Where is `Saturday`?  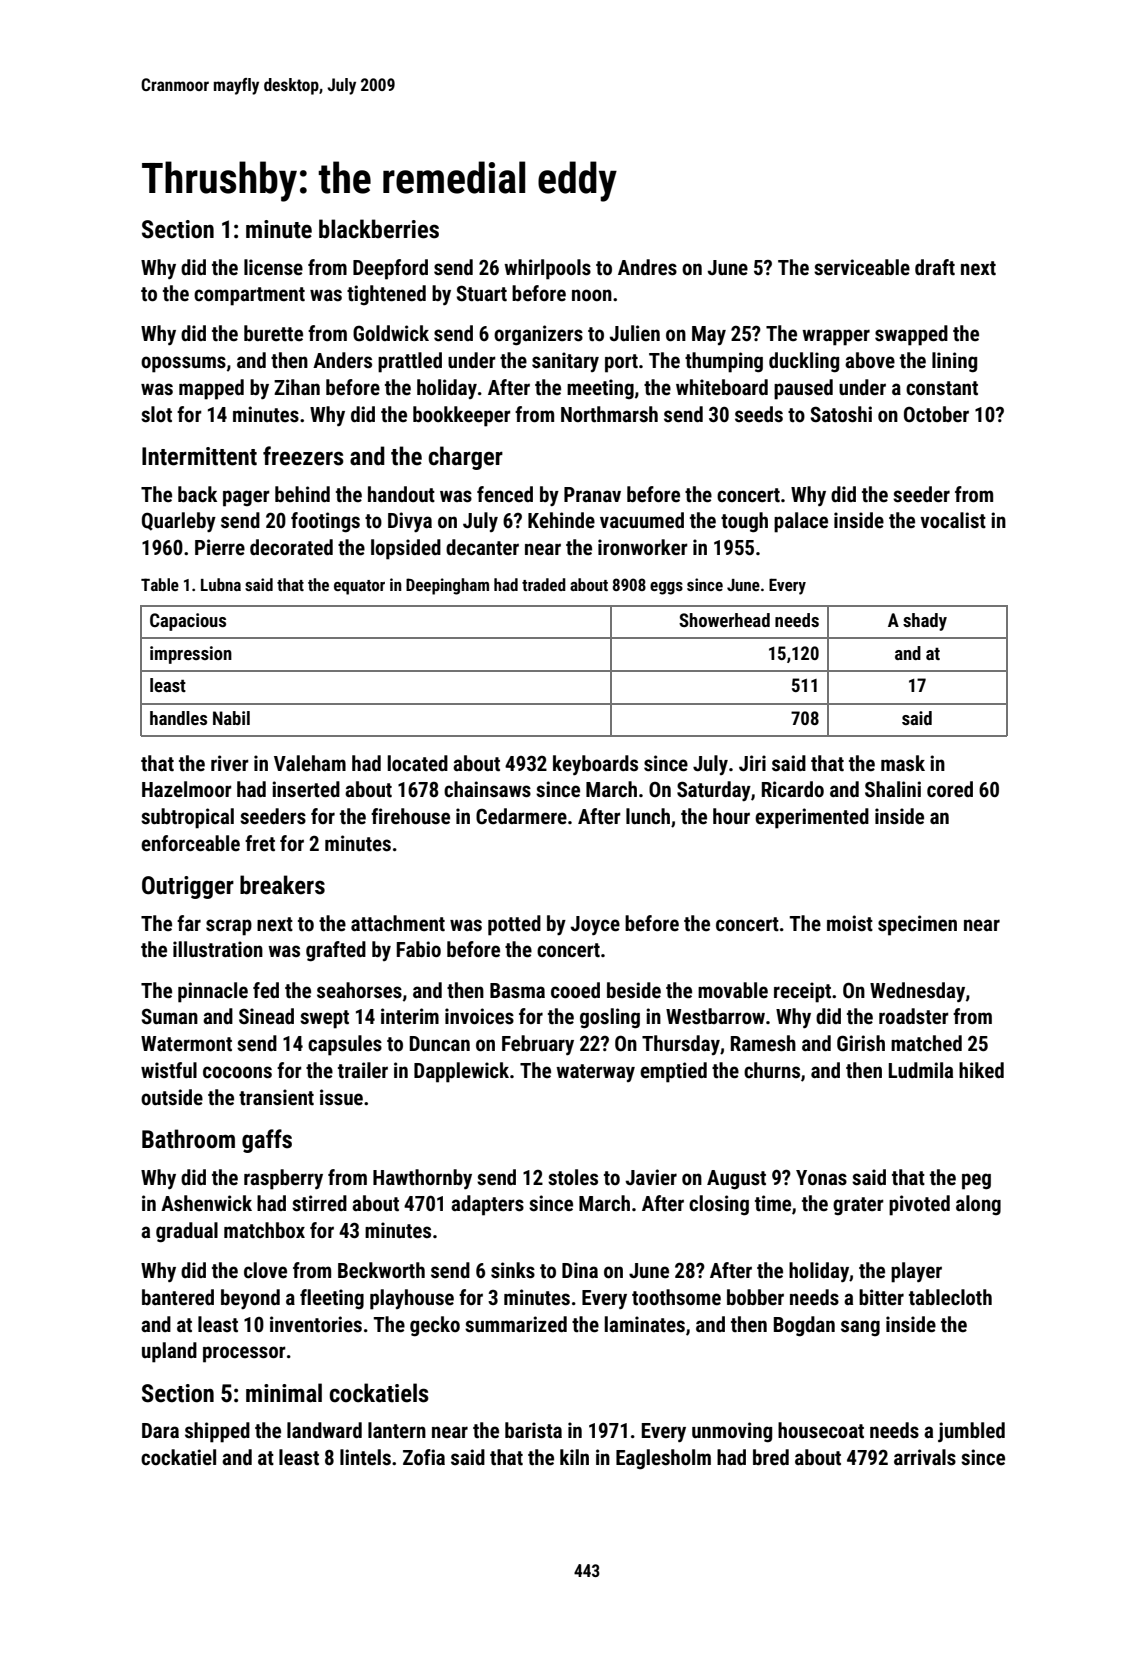 Saturday is located at coordinates (714, 791).
